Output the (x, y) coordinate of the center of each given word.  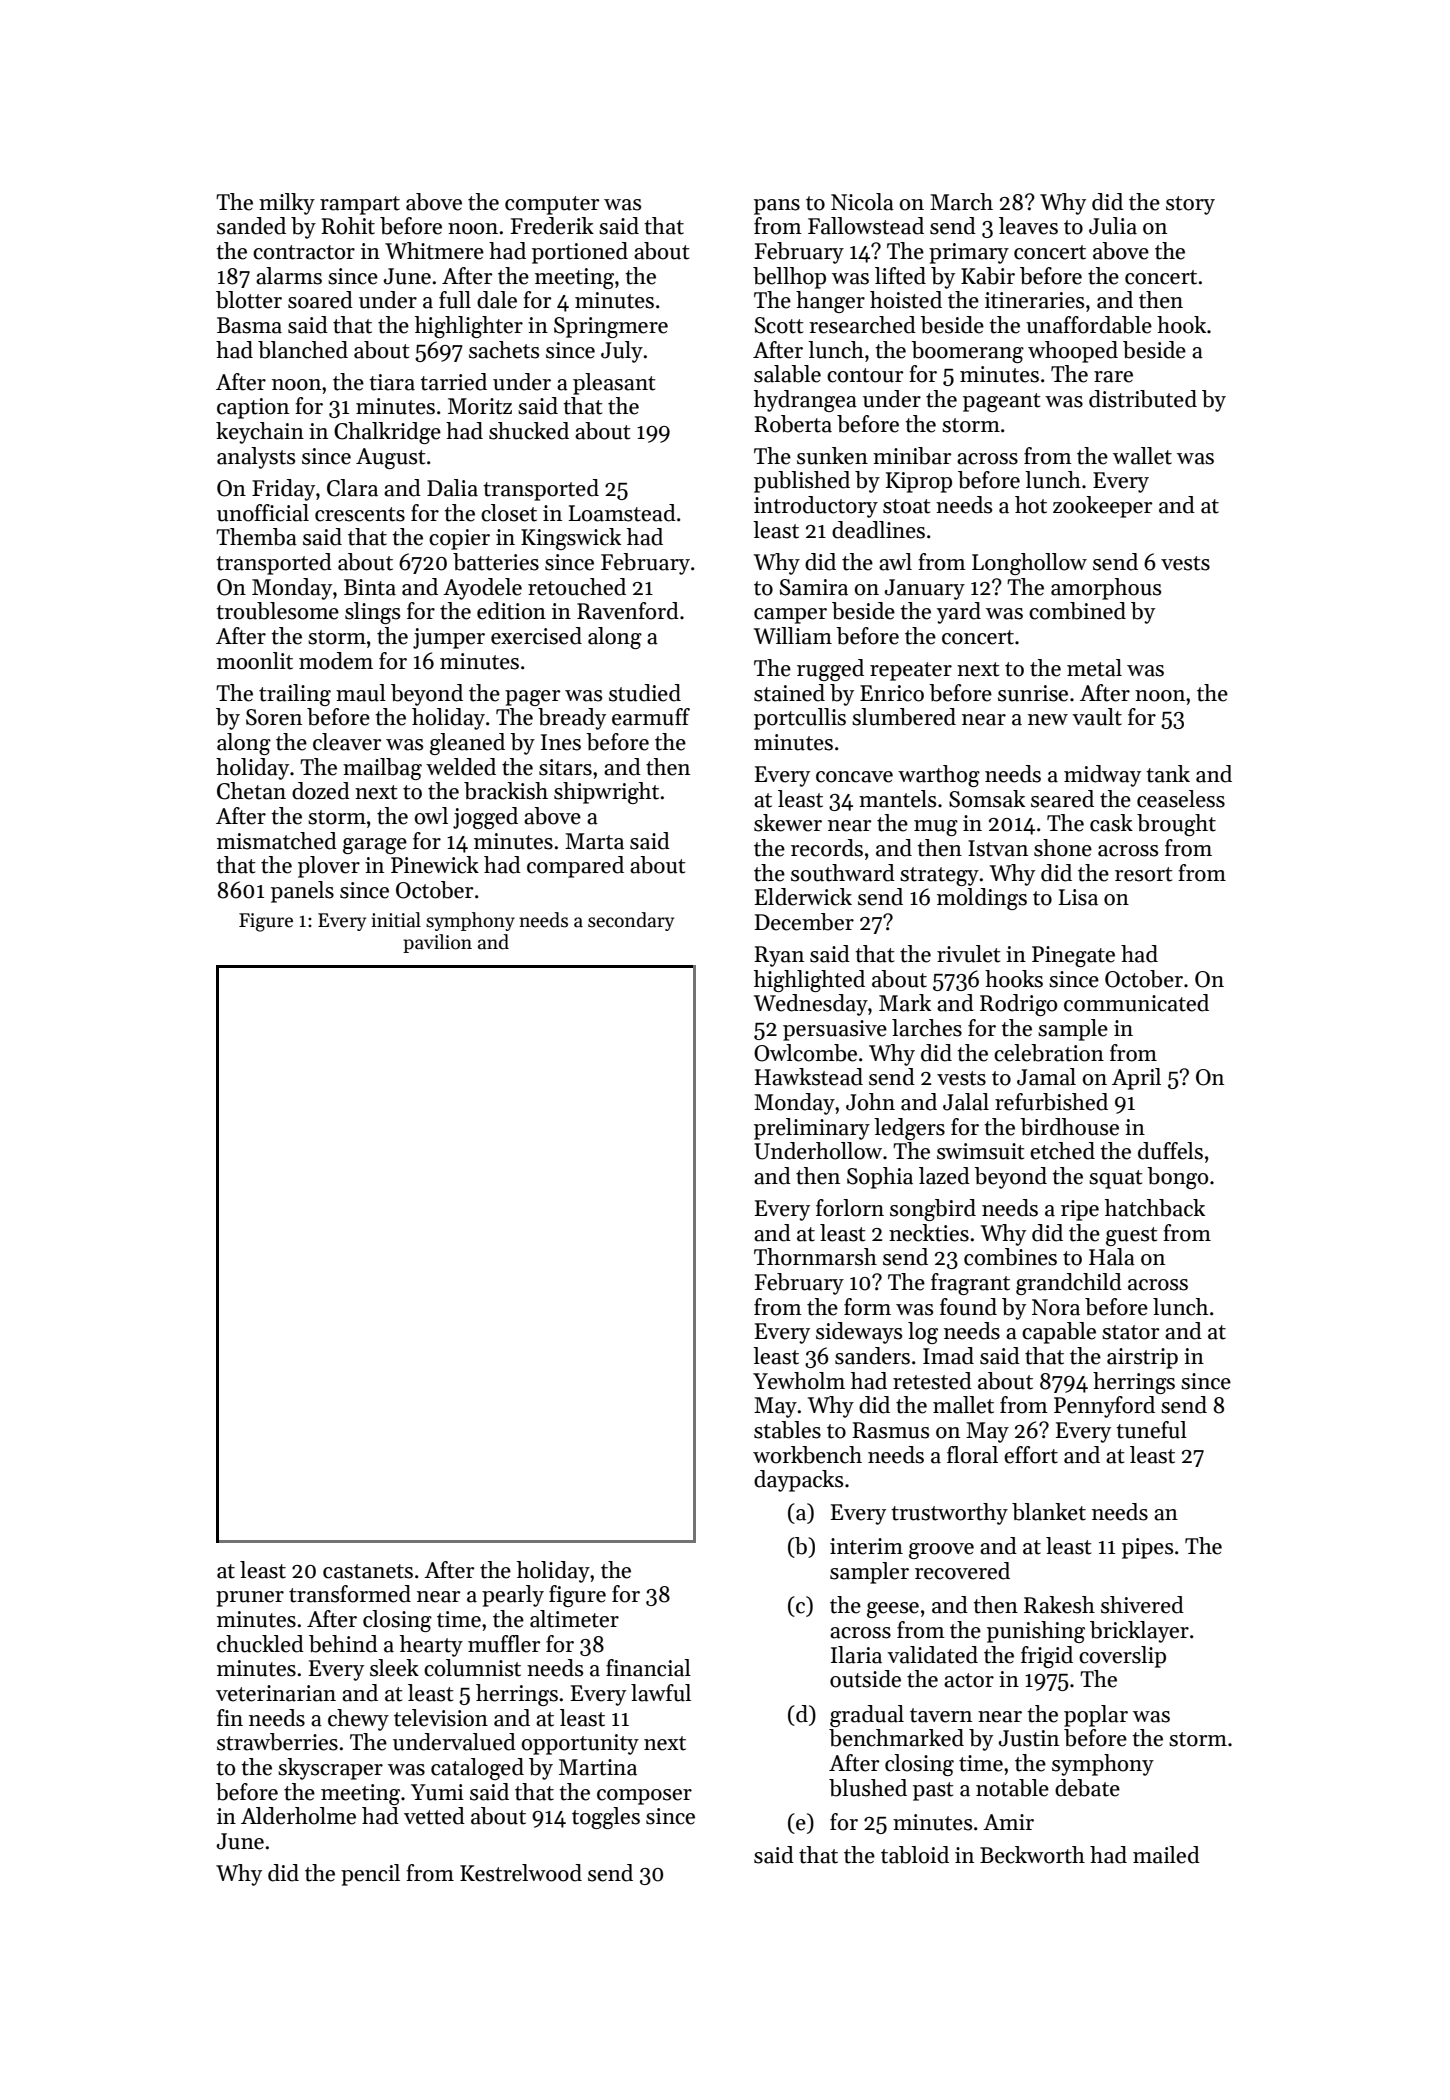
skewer (788, 823)
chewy (358, 1720)
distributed (1143, 399)
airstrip (1142, 1358)
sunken (832, 456)
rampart (360, 205)
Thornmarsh (815, 1257)
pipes (1147, 1548)
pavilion (437, 943)
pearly (513, 1596)
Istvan (998, 848)
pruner (250, 1599)
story (1190, 205)
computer (552, 205)
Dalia (452, 488)
